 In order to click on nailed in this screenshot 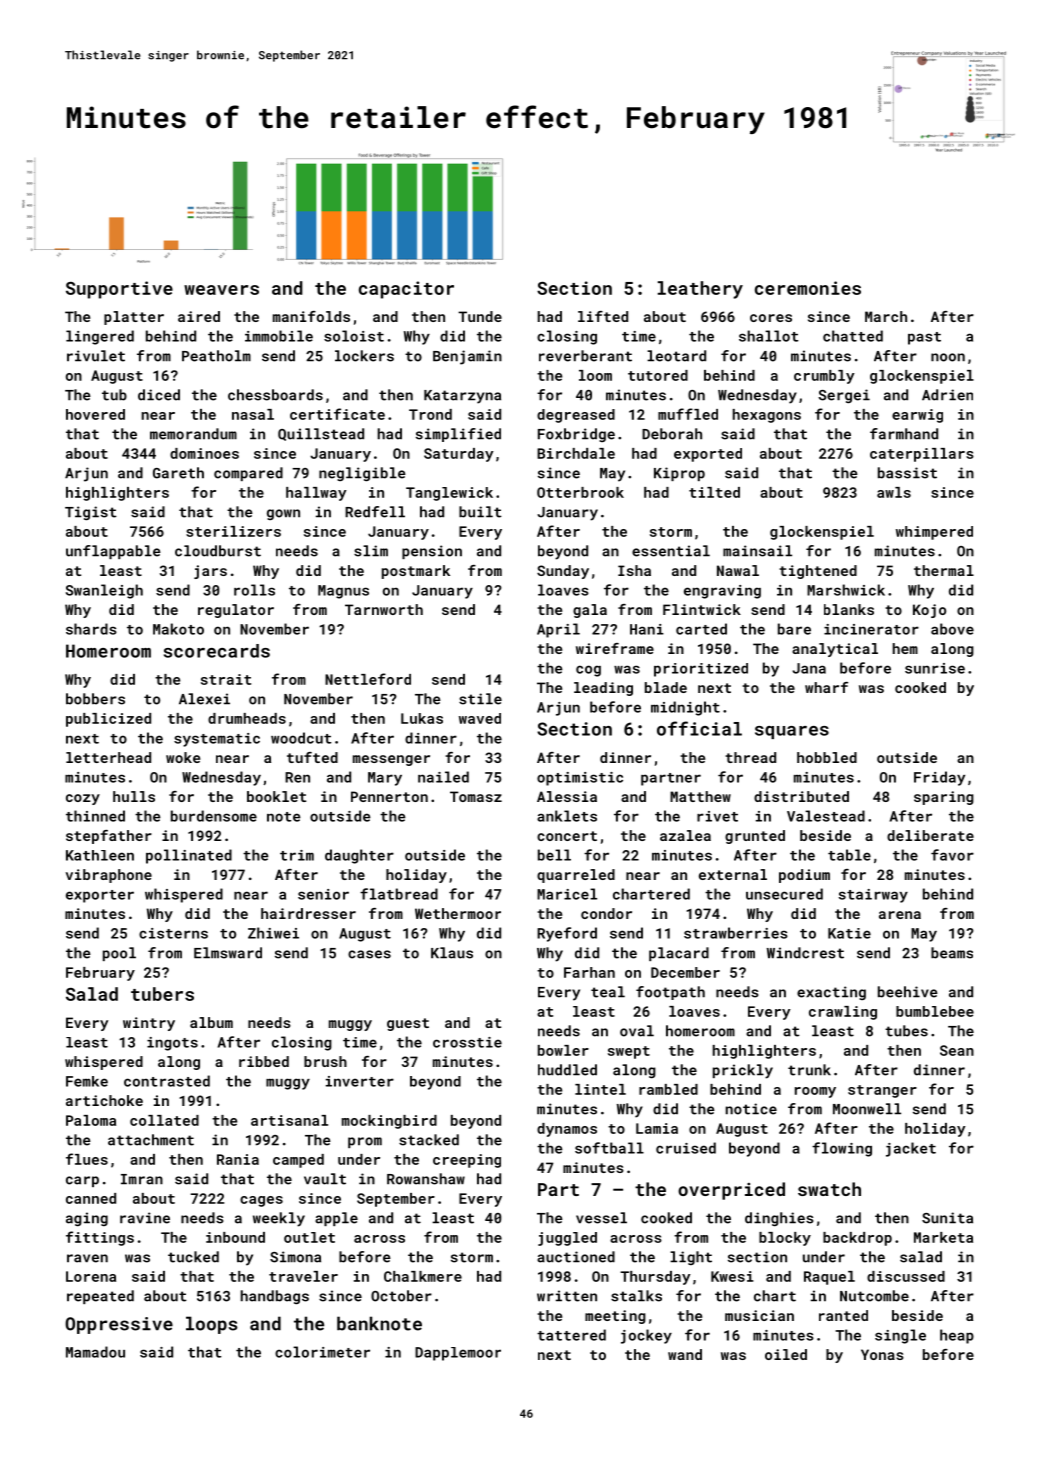, I will do `click(443, 777)`.
